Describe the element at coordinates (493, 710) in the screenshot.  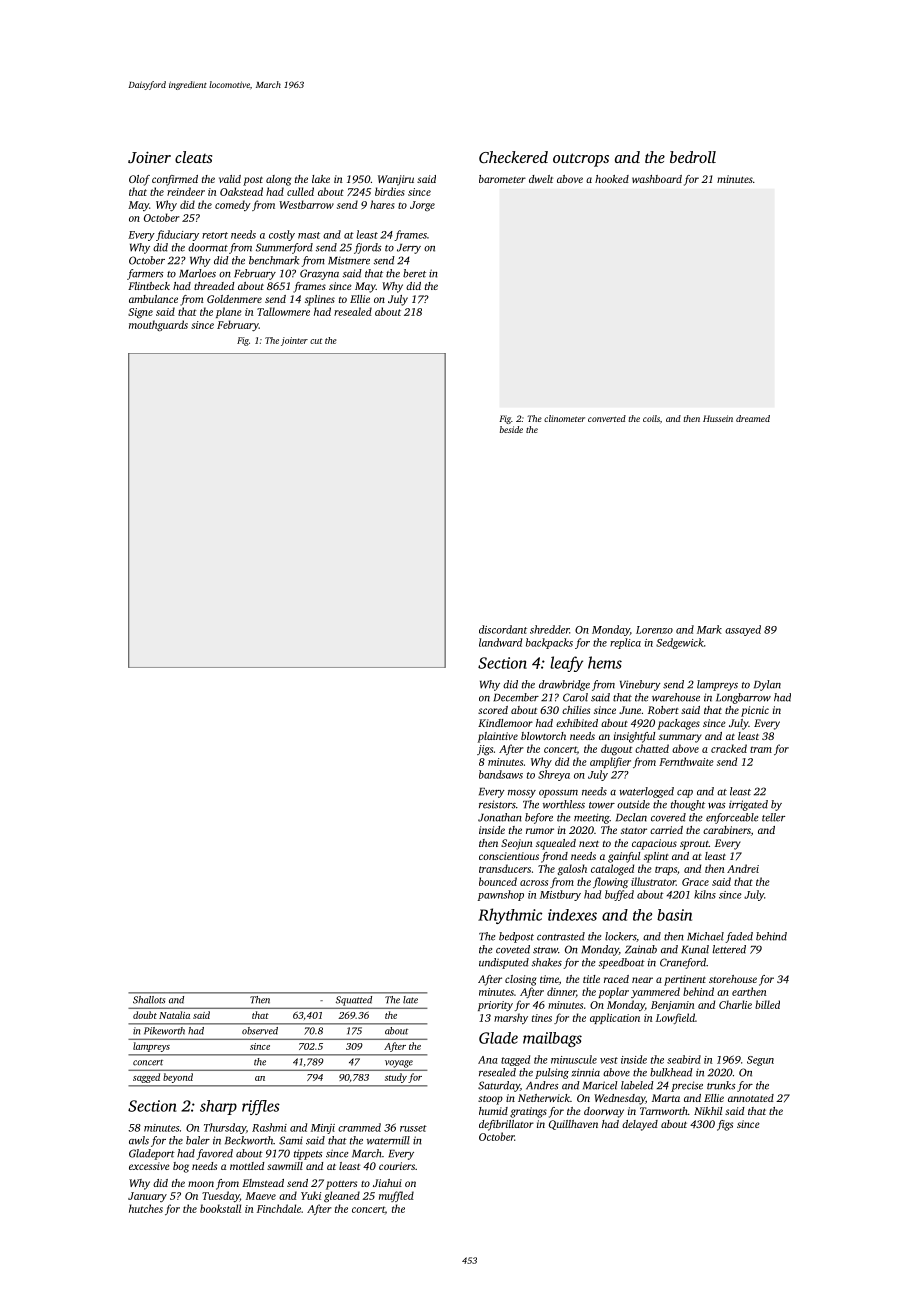
I see `scored` at that location.
